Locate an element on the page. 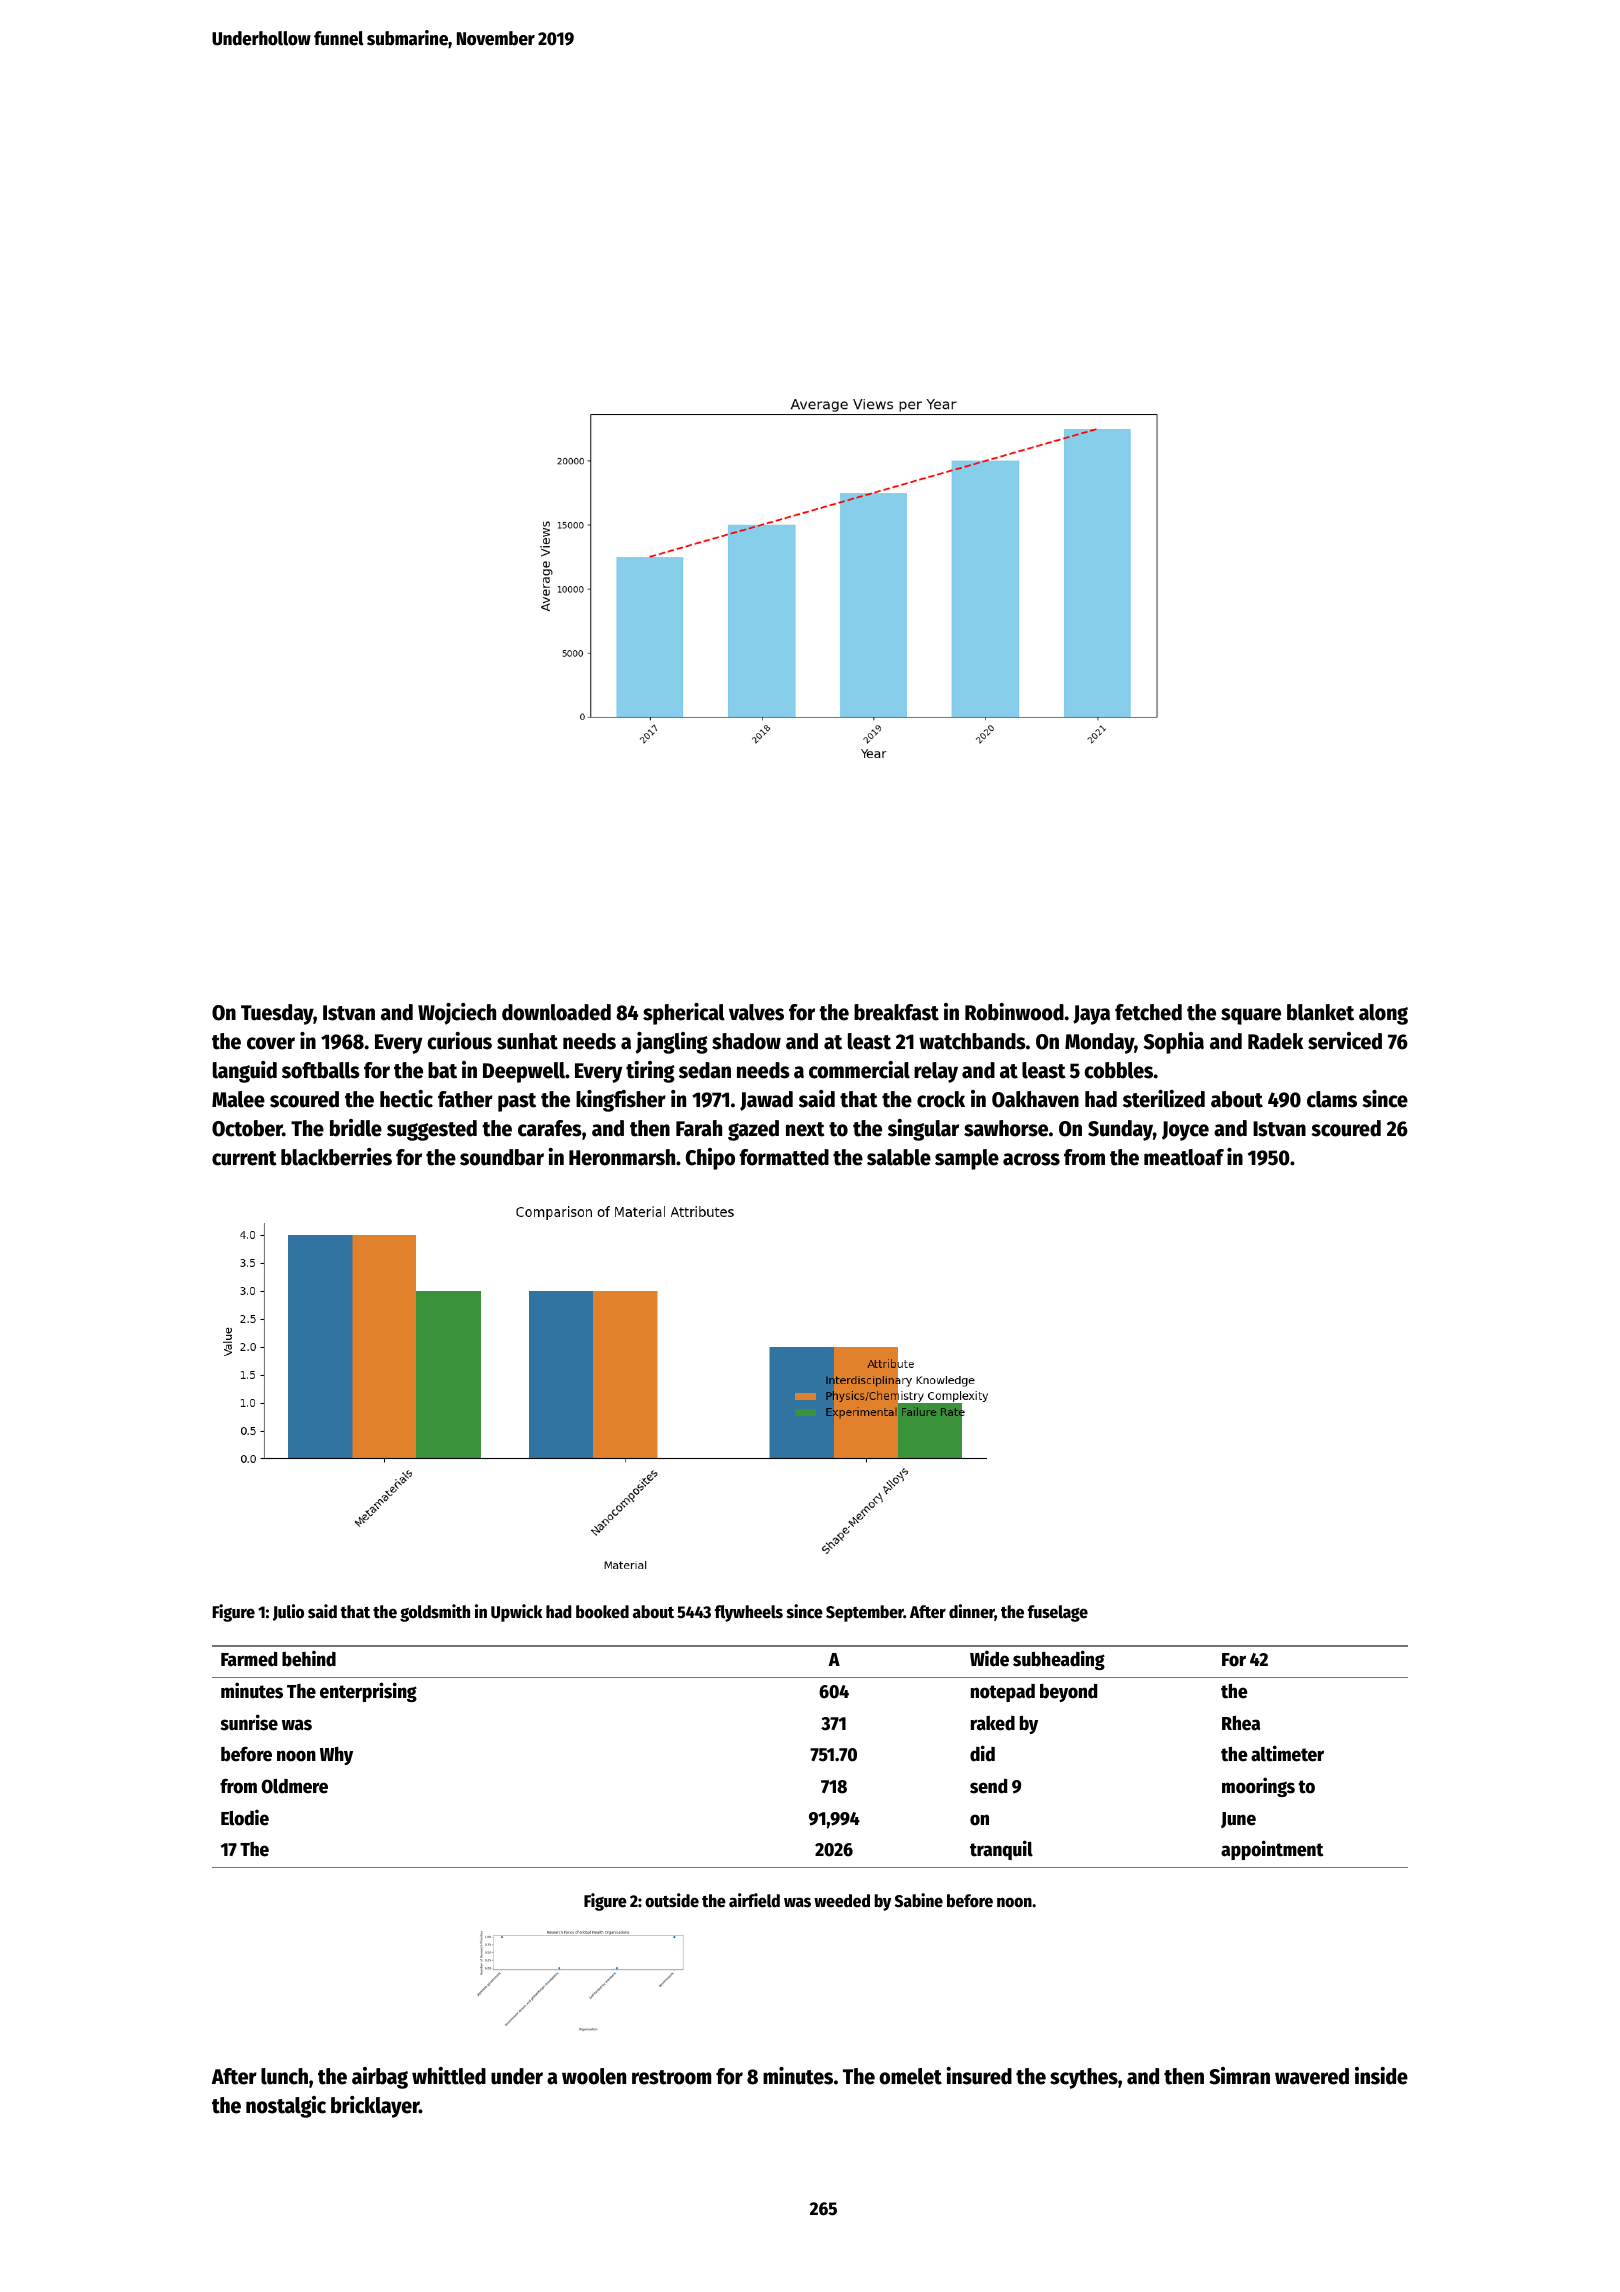 The image size is (1620, 2292). dinner is located at coordinates (972, 1612).
